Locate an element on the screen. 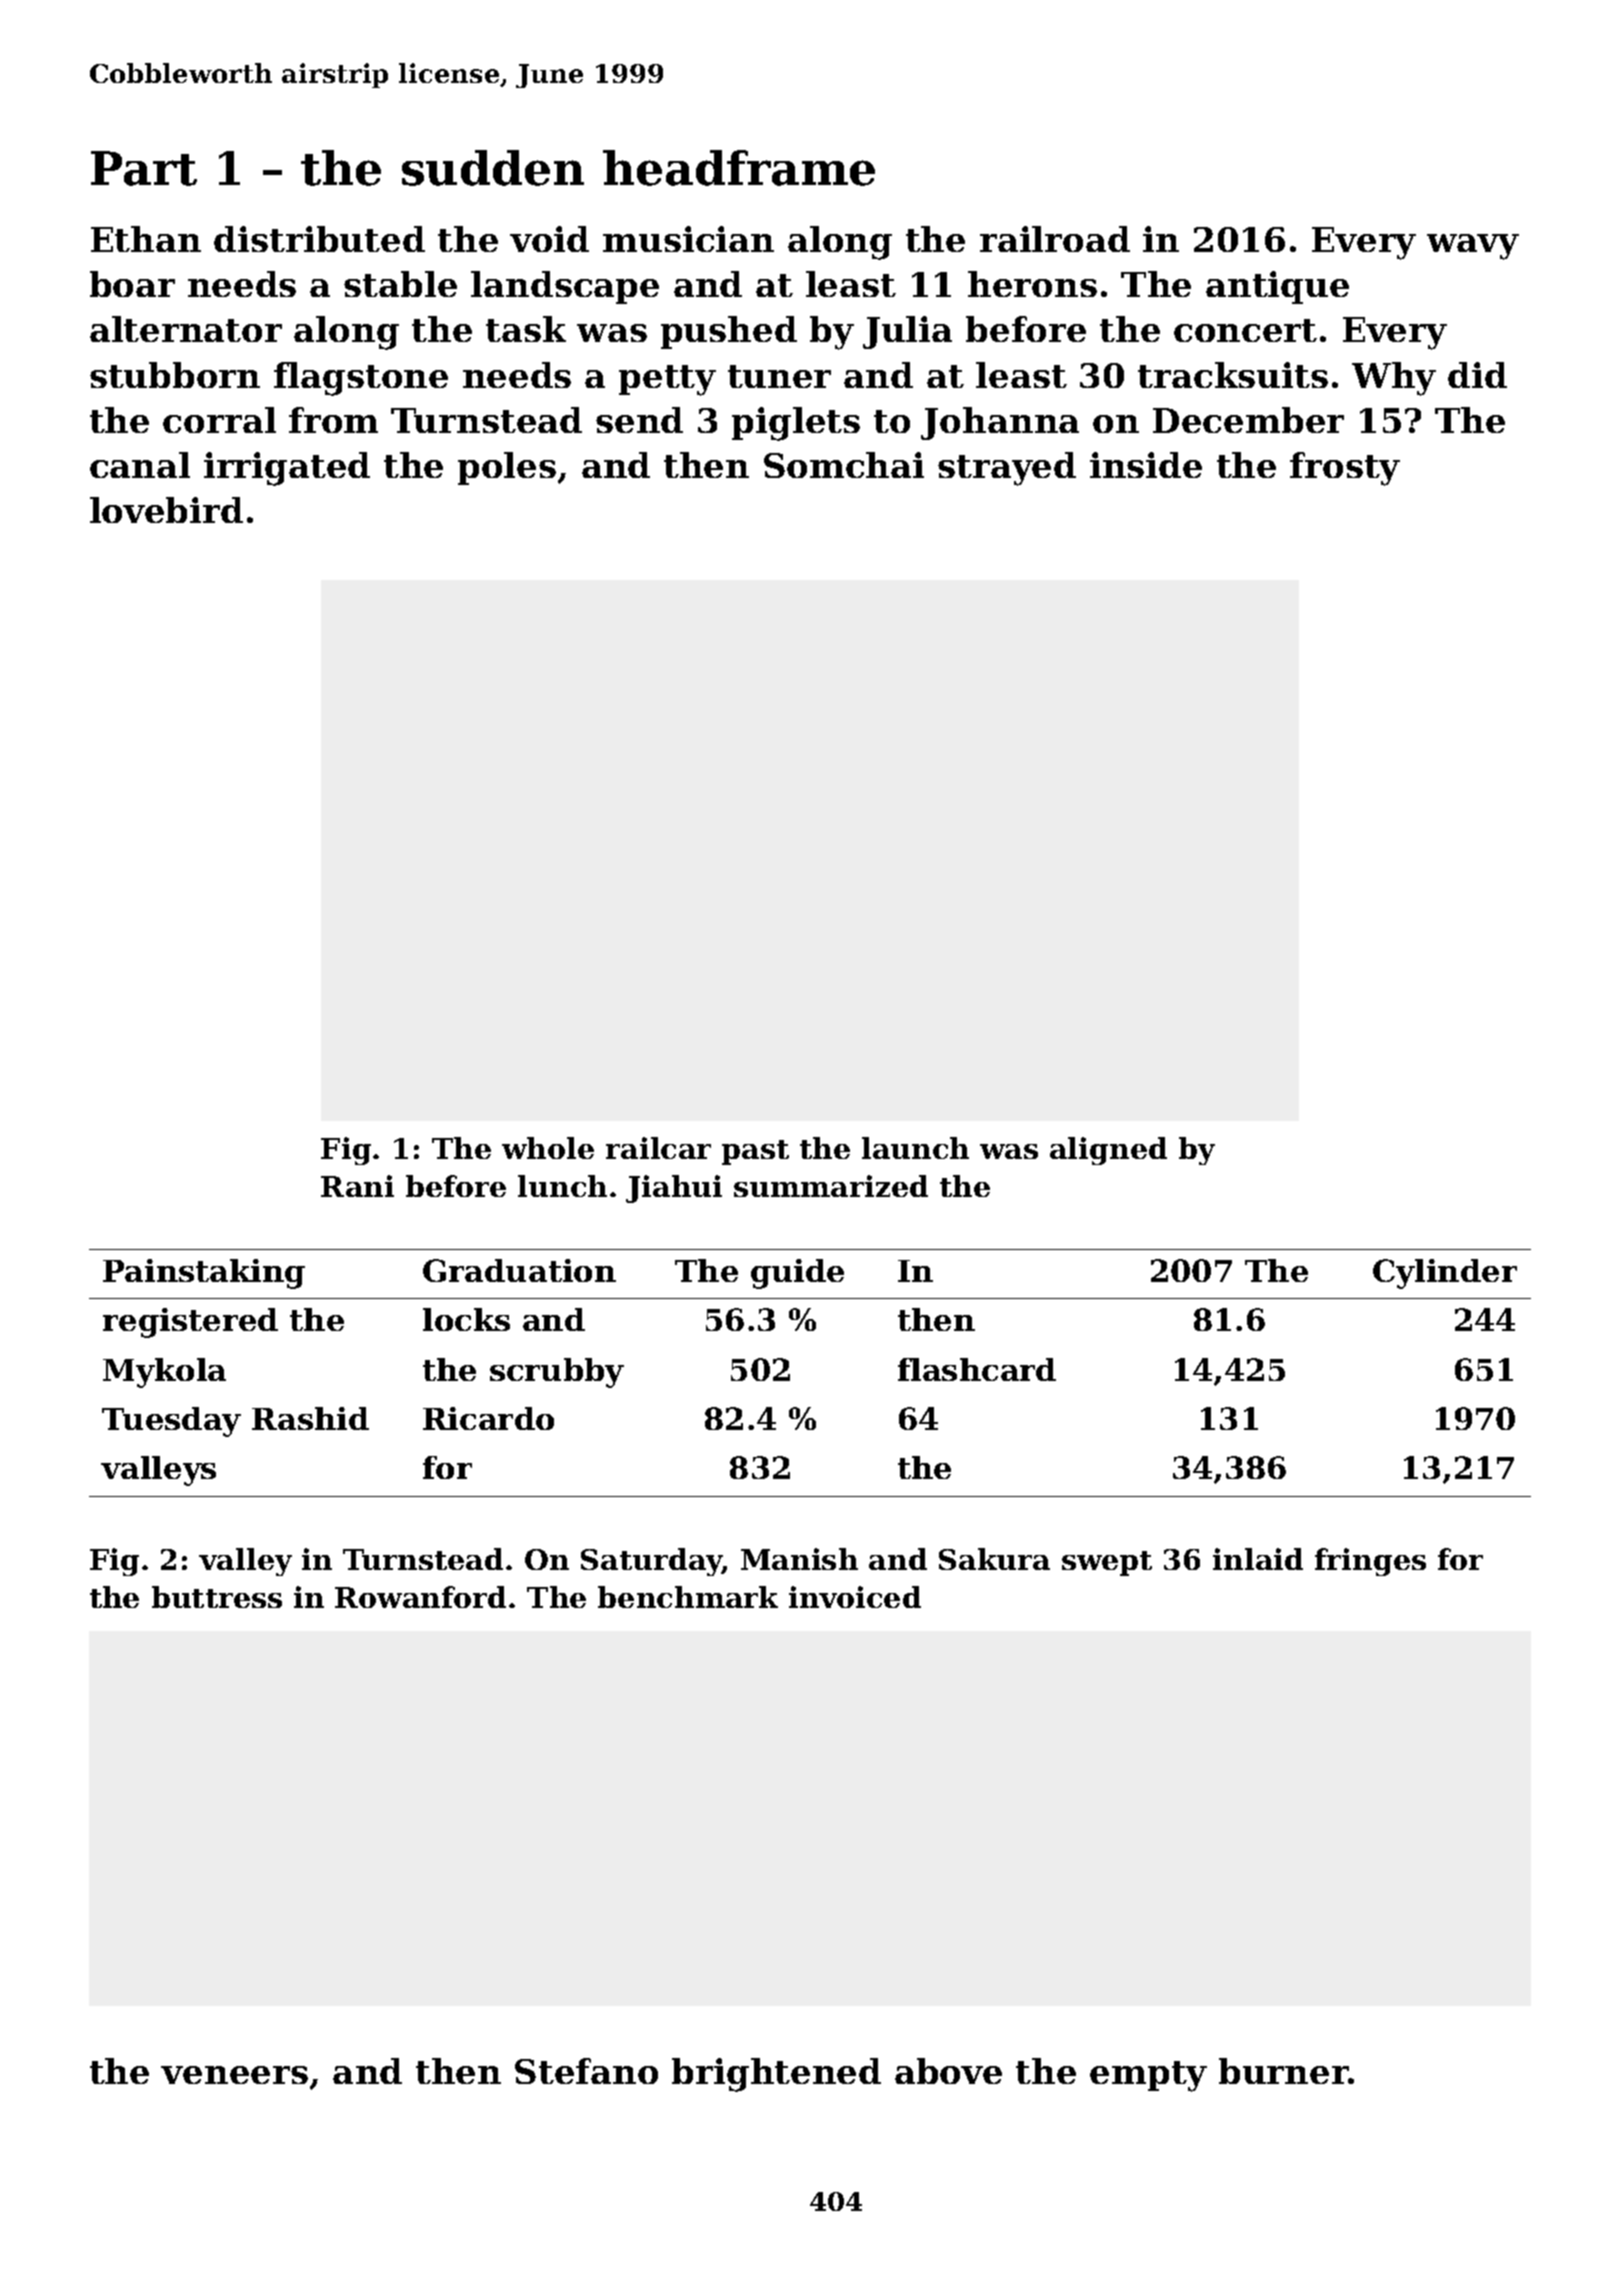 This screenshot has height=2292, width=1620. fringes is located at coordinates (1370, 1562).
